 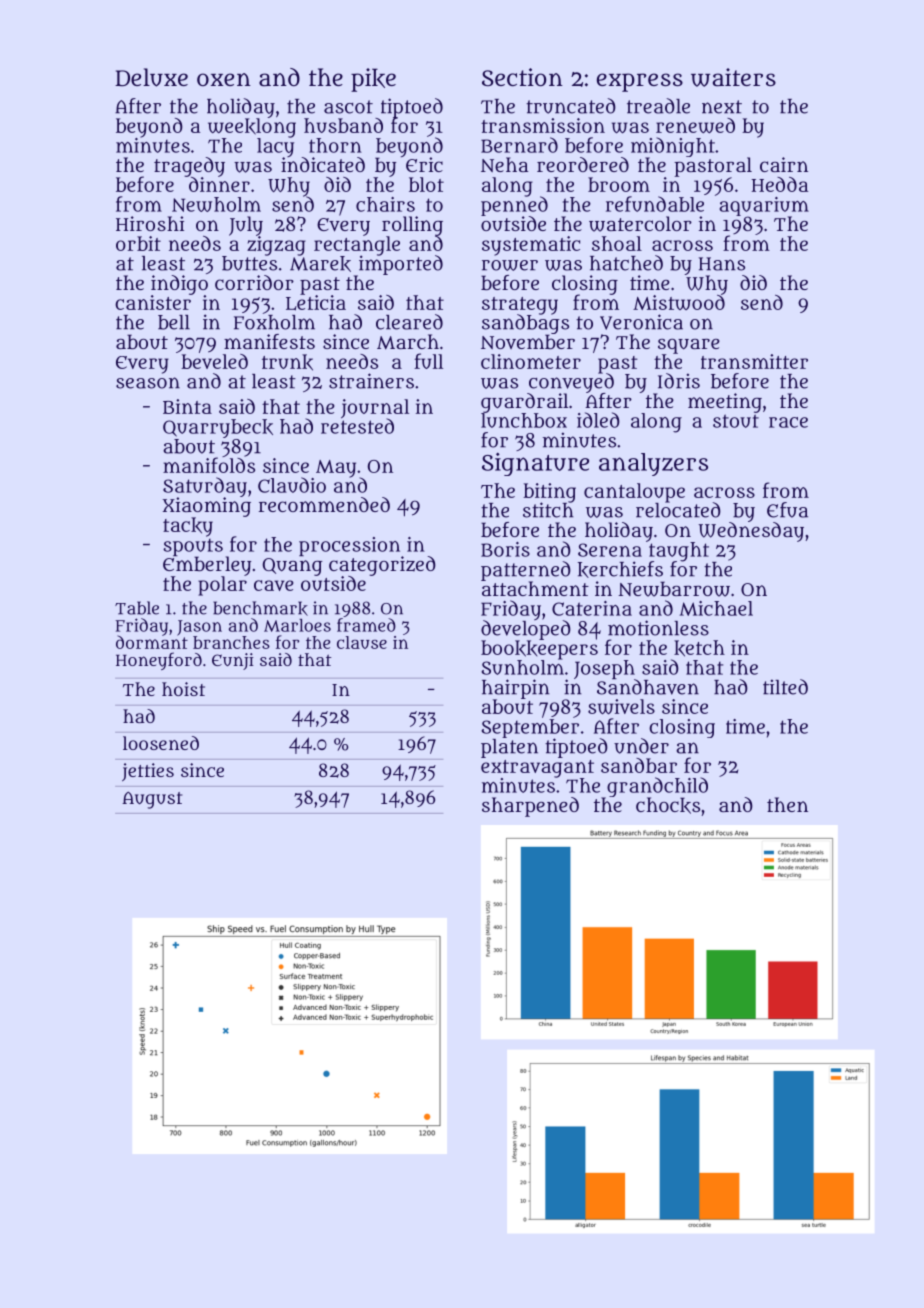 What do you see at coordinates (785, 687) in the screenshot?
I see `tilted` at bounding box center [785, 687].
